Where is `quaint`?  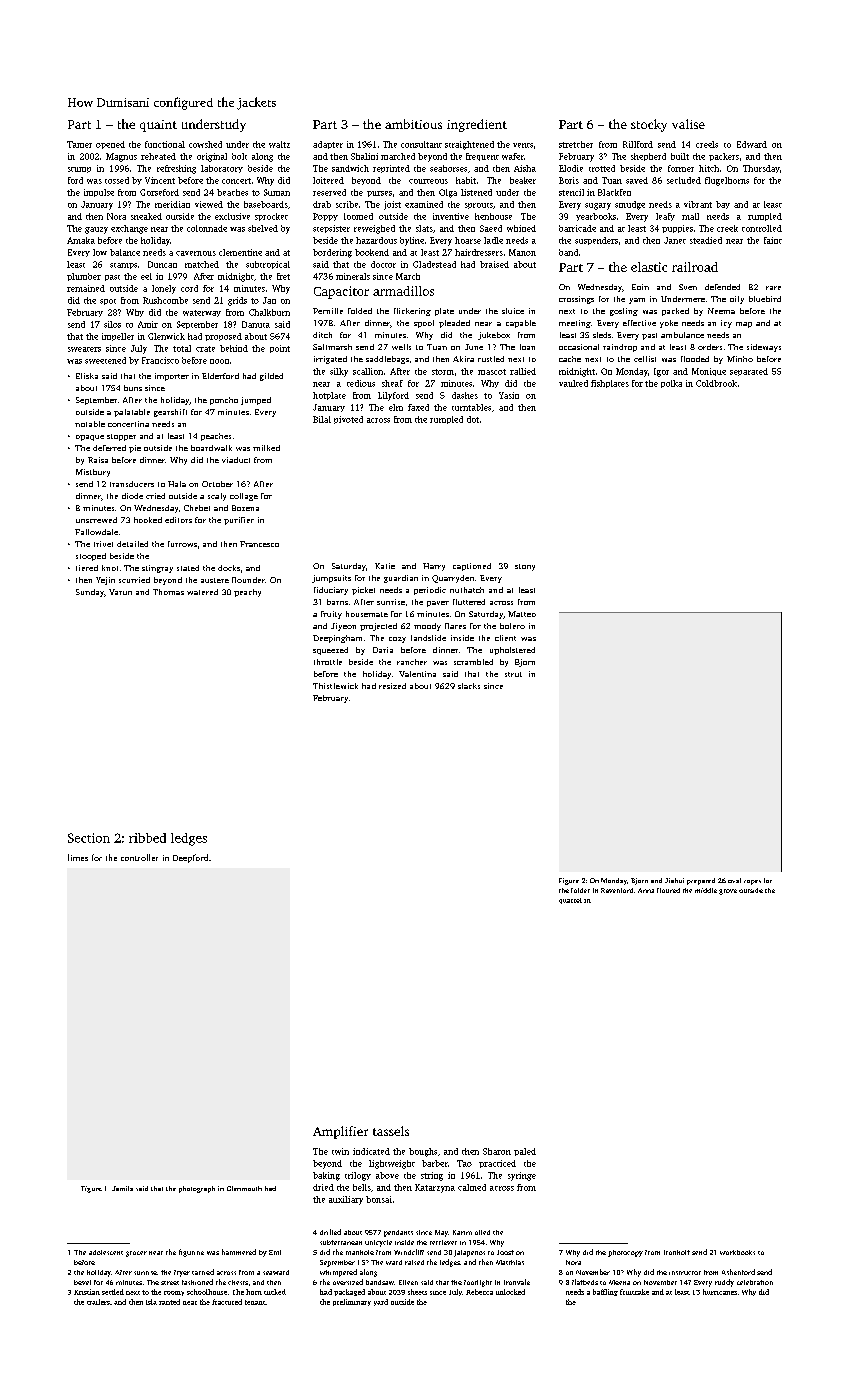
quaint is located at coordinates (158, 126).
